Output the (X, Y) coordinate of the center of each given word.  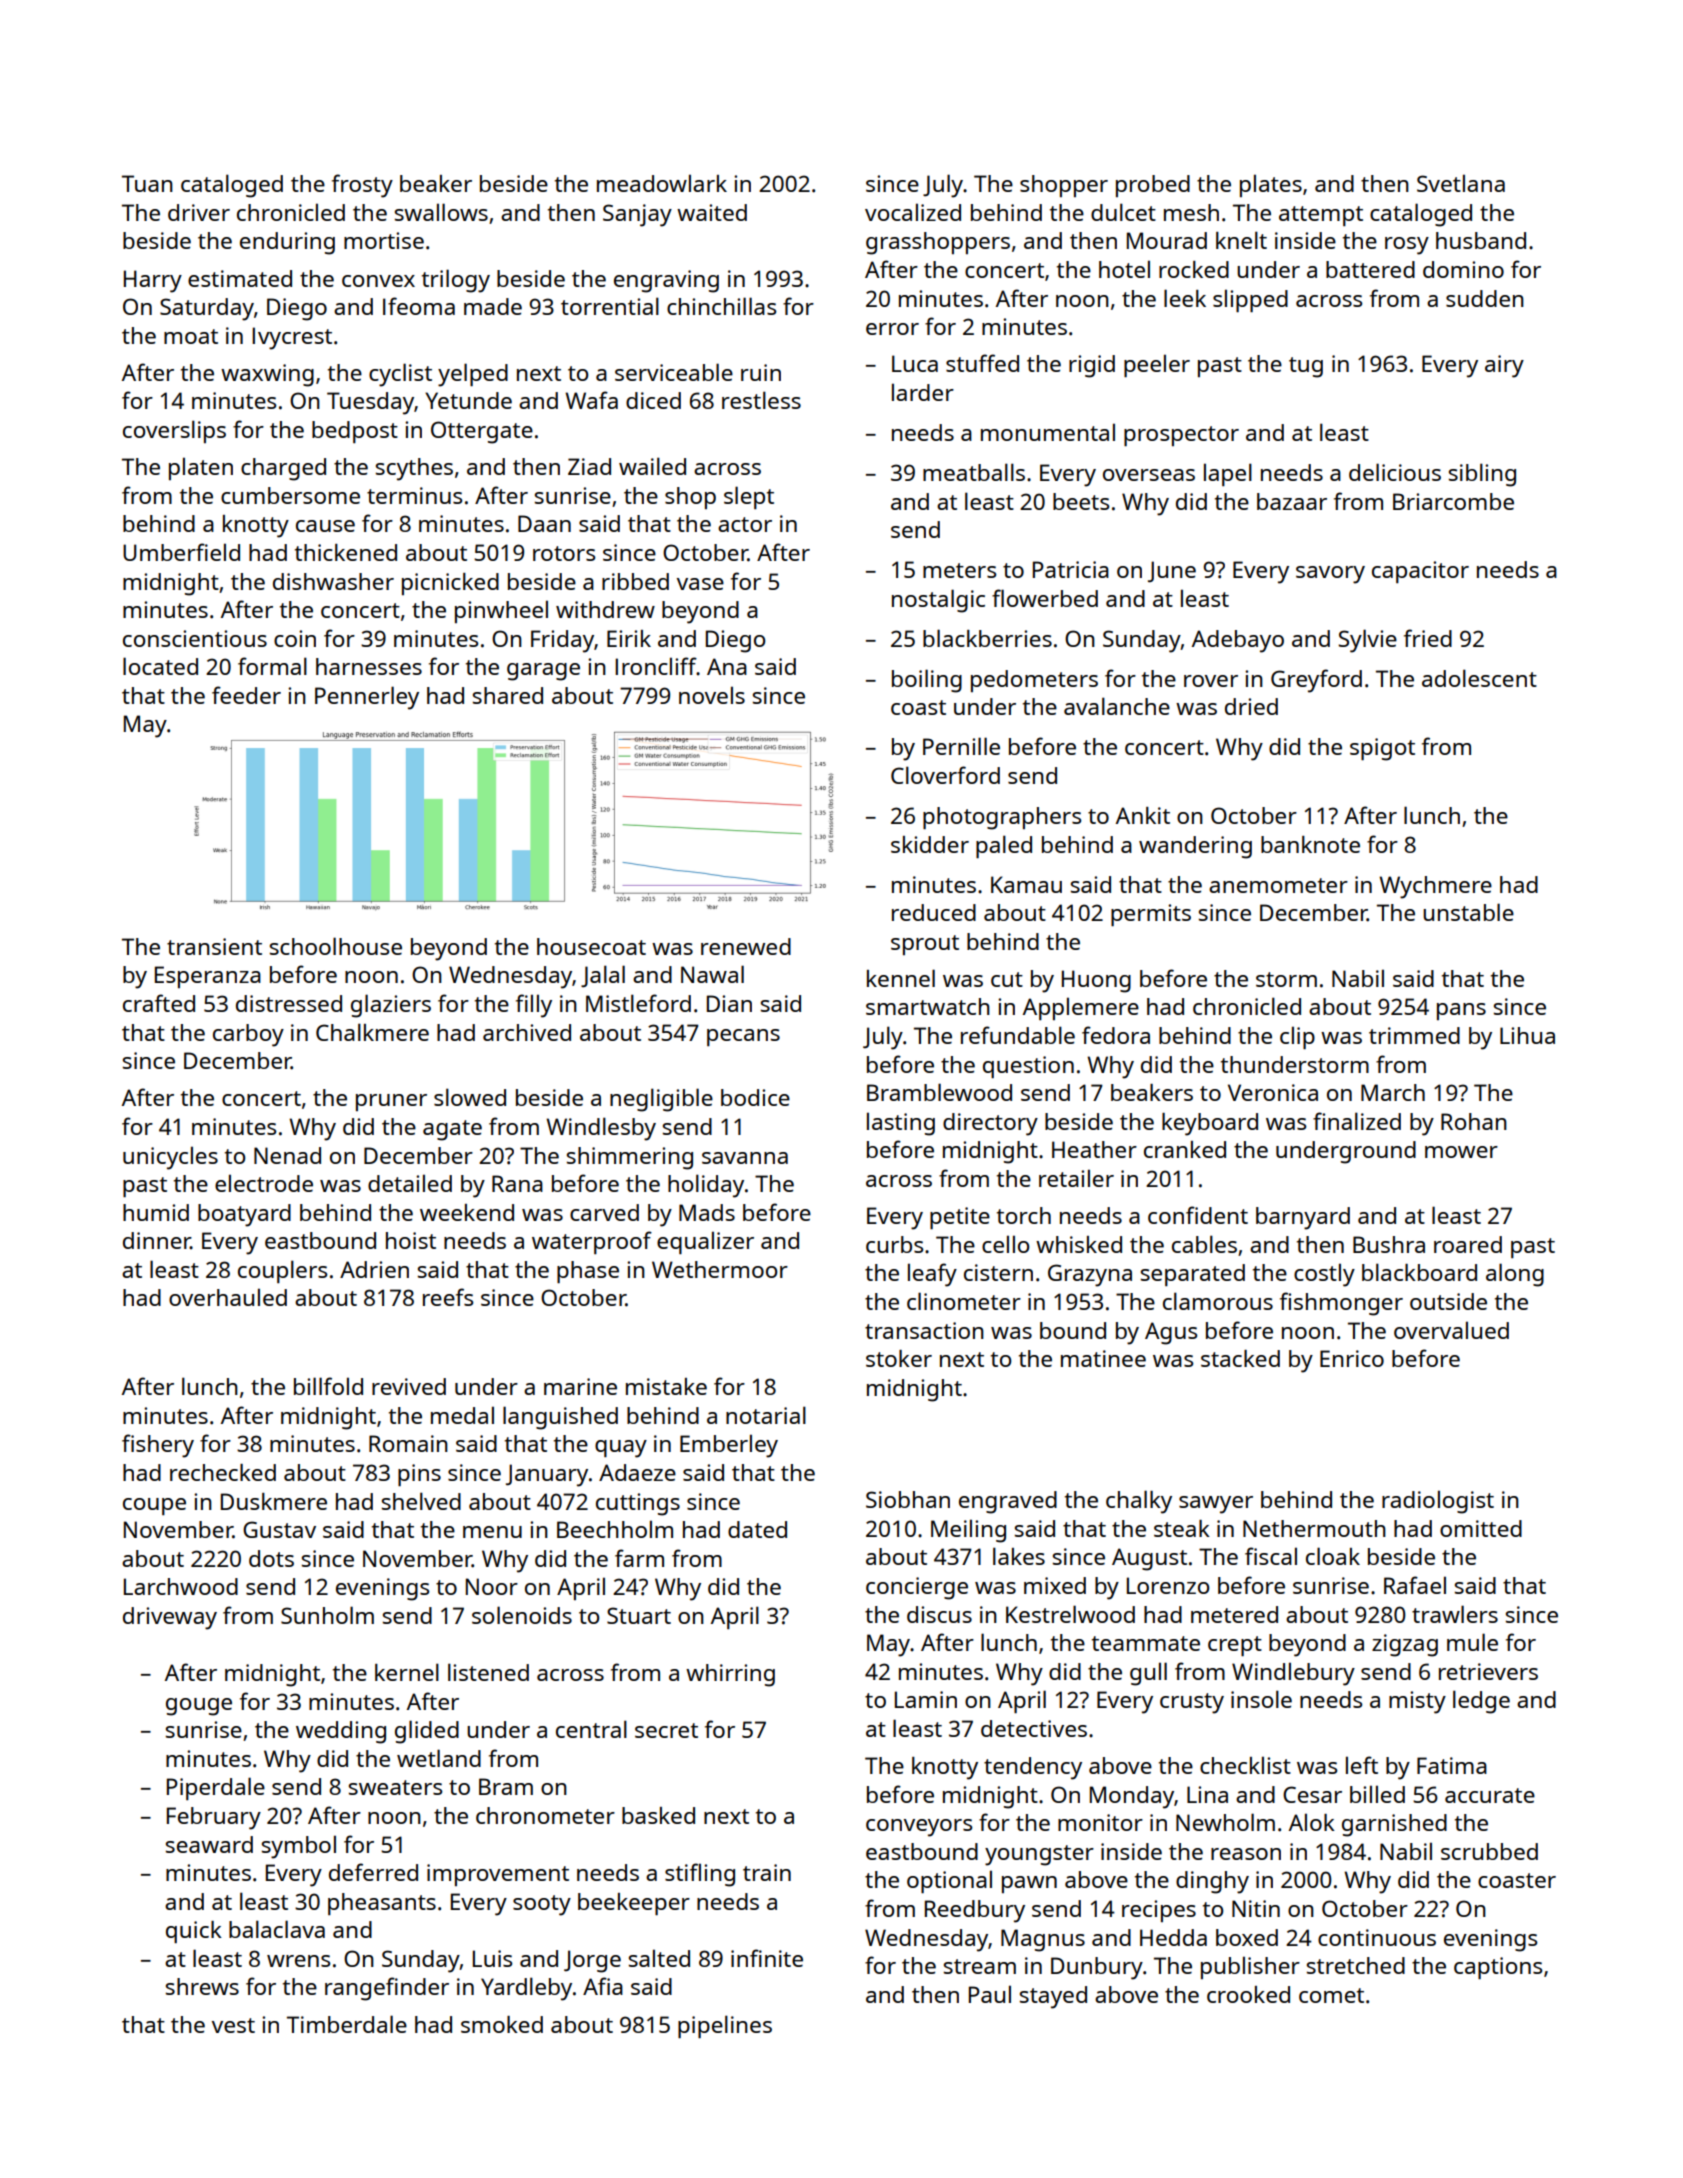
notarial (766, 1415)
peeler (1157, 365)
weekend (467, 1212)
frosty (362, 186)
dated (757, 1529)
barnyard (1303, 1218)
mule (1472, 1642)
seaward (209, 1844)
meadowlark (662, 183)
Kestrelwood (1070, 1614)
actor (745, 524)
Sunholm (327, 1615)
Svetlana (1461, 183)
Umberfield (181, 552)
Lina (1207, 1794)
